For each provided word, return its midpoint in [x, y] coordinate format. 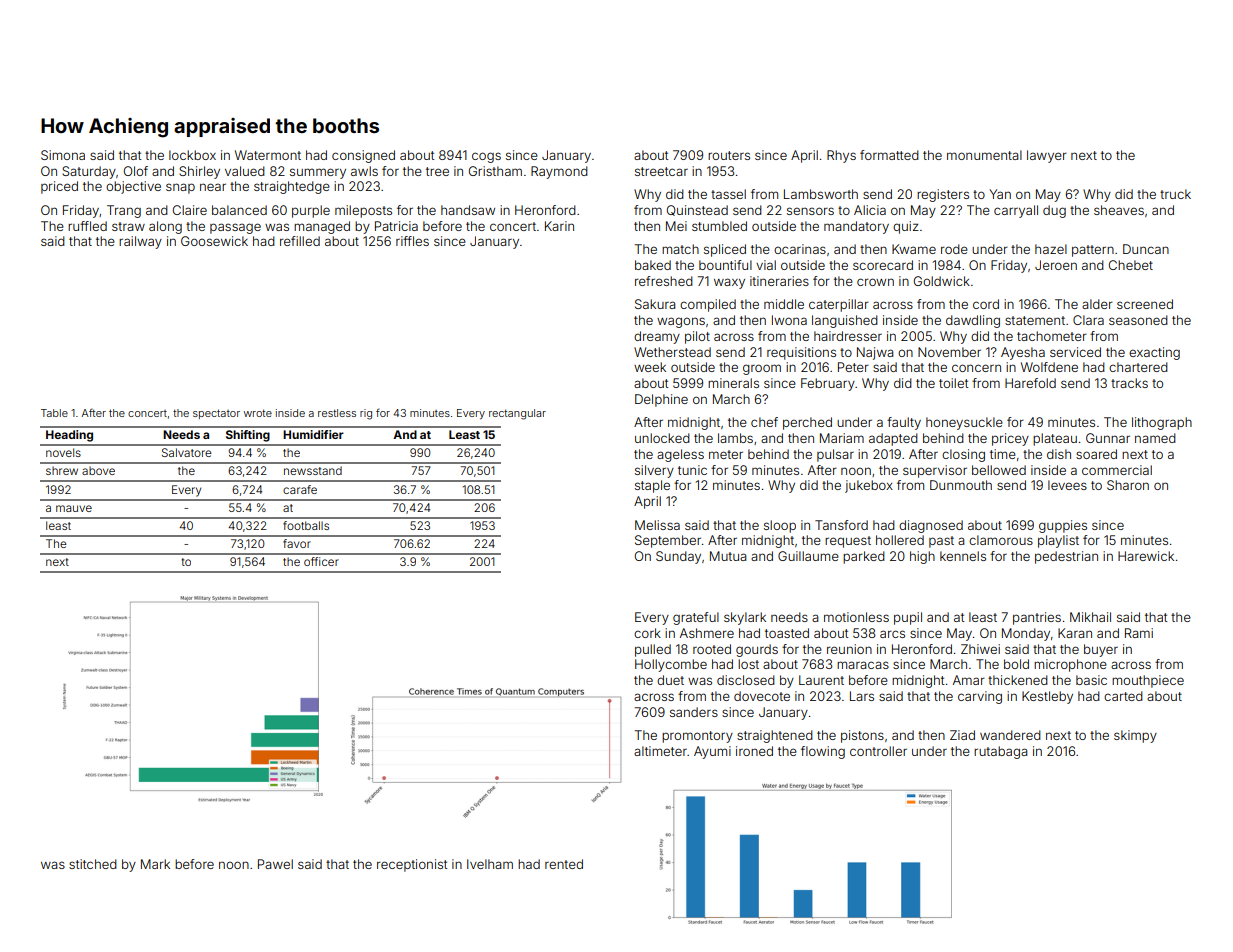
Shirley [199, 172]
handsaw [468, 210]
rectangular [517, 414]
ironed [754, 751]
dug [1054, 211]
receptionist [412, 865]
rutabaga [1000, 752]
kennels [963, 556]
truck [1175, 194]
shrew [62, 470]
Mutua [728, 556]
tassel [728, 194]
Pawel [275, 864]
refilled [300, 241]
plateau [1055, 439]
